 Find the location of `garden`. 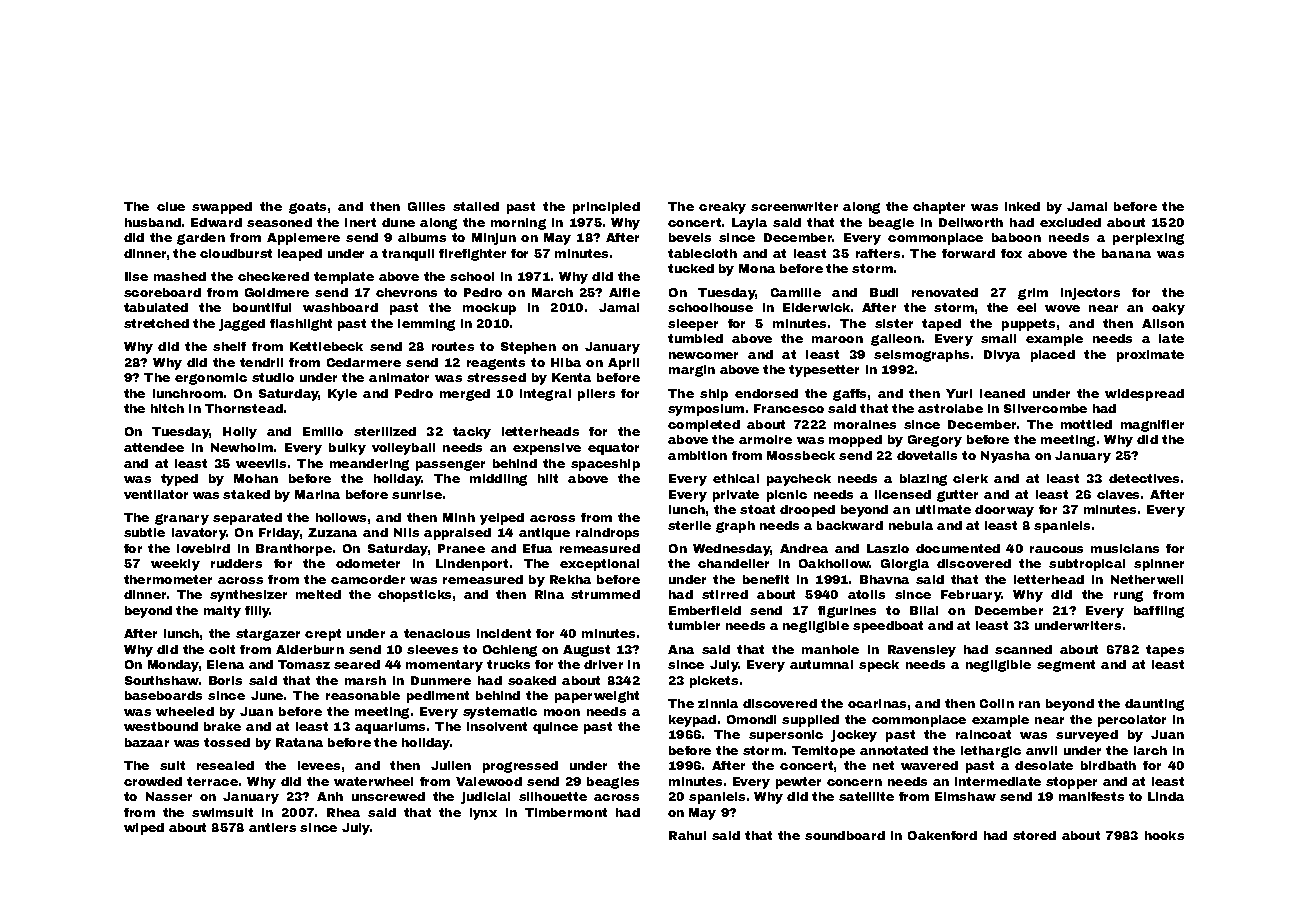

garden is located at coordinates (201, 239).
